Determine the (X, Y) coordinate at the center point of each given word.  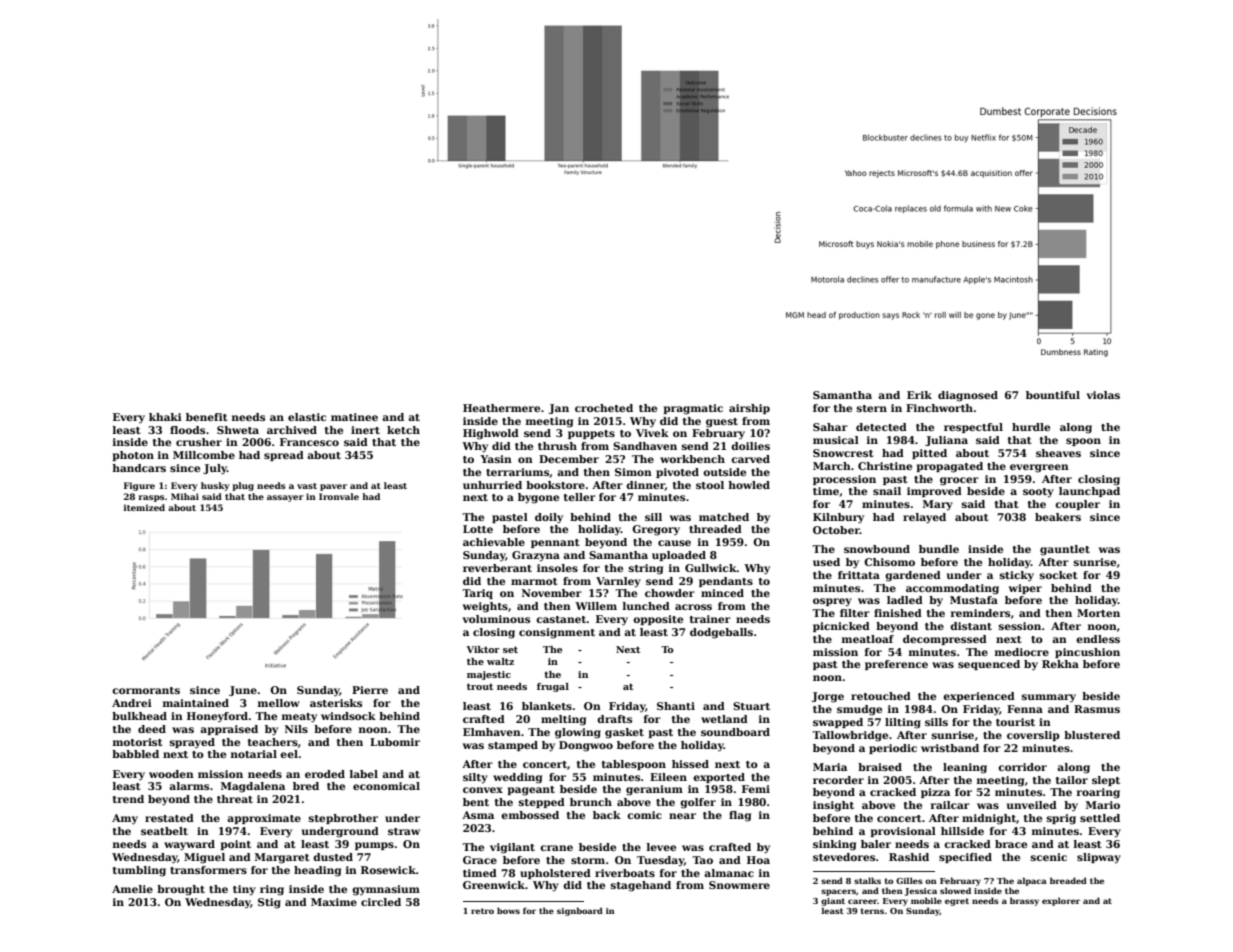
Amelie (132, 889)
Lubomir (395, 742)
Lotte (478, 529)
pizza (935, 793)
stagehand (641, 886)
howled (749, 485)
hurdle (1031, 427)
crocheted (604, 408)
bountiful (1053, 395)
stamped (513, 746)
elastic (307, 417)
